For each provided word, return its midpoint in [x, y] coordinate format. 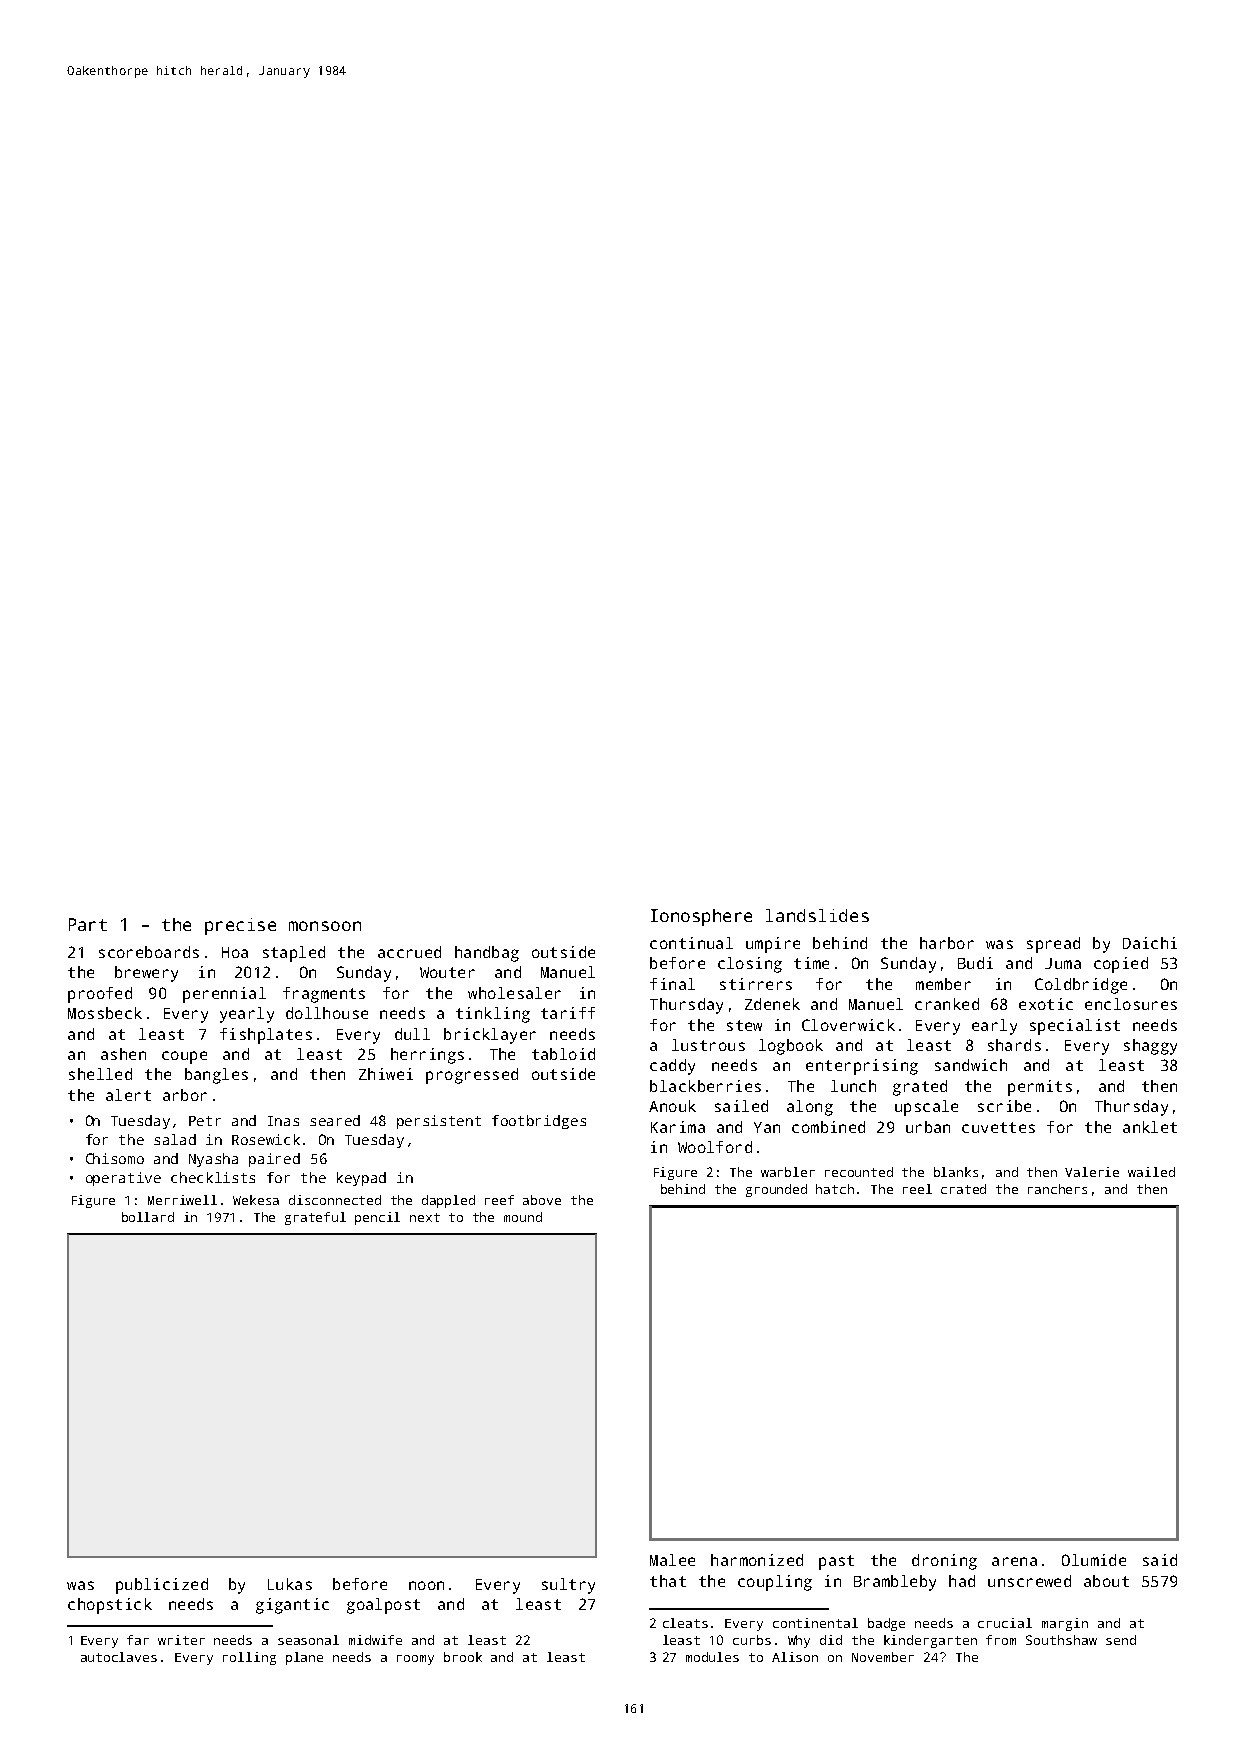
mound [523, 1217]
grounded [776, 1190]
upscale [926, 1108]
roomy [415, 1660]
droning [944, 1562]
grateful [315, 1218]
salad [175, 1139]
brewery [146, 974]
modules [712, 1657]
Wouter [447, 972]
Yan [767, 1127]
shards [1014, 1045]
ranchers [1057, 1189]
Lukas [290, 1584]
